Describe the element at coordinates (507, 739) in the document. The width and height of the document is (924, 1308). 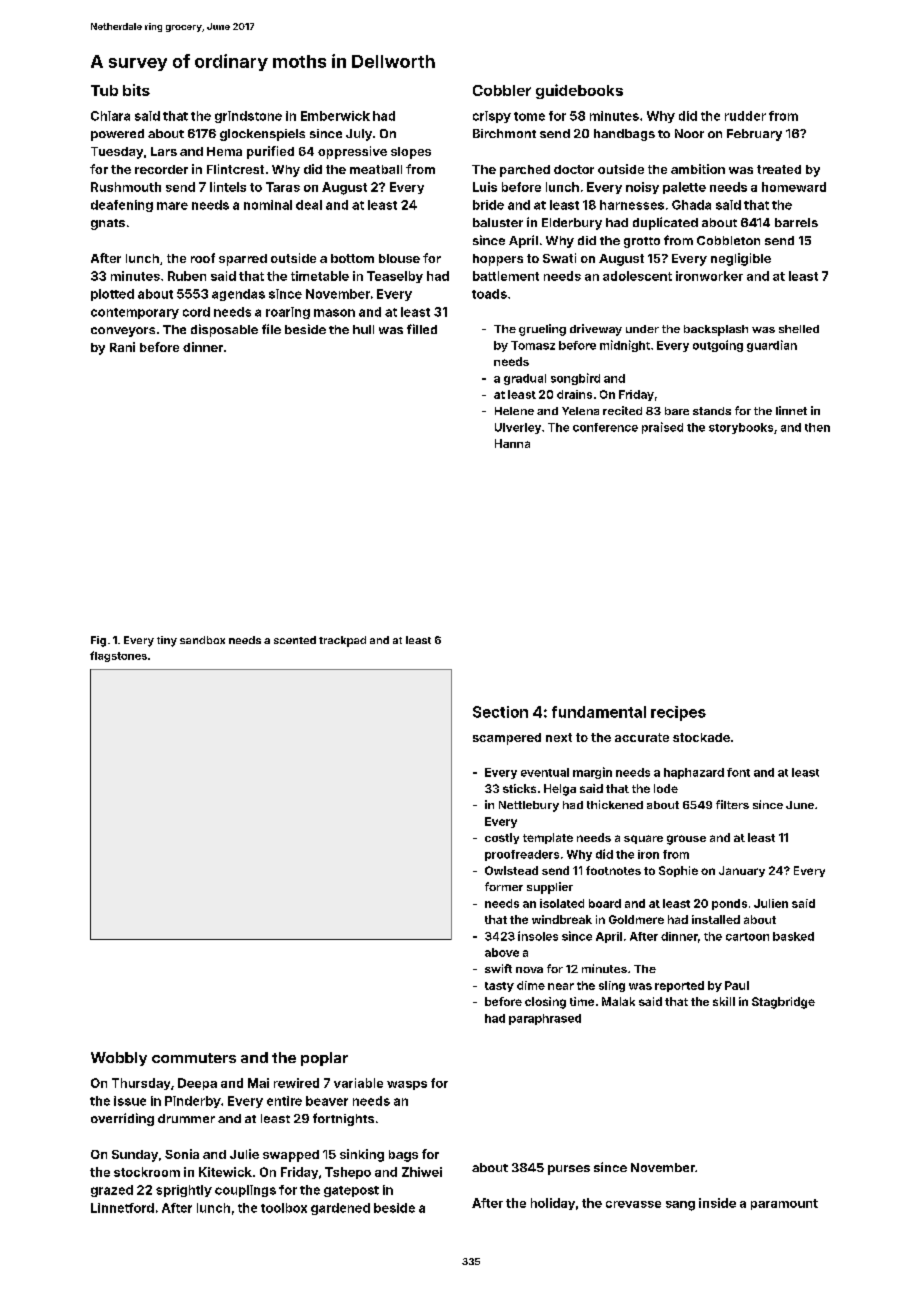
I see `scampered` at that location.
